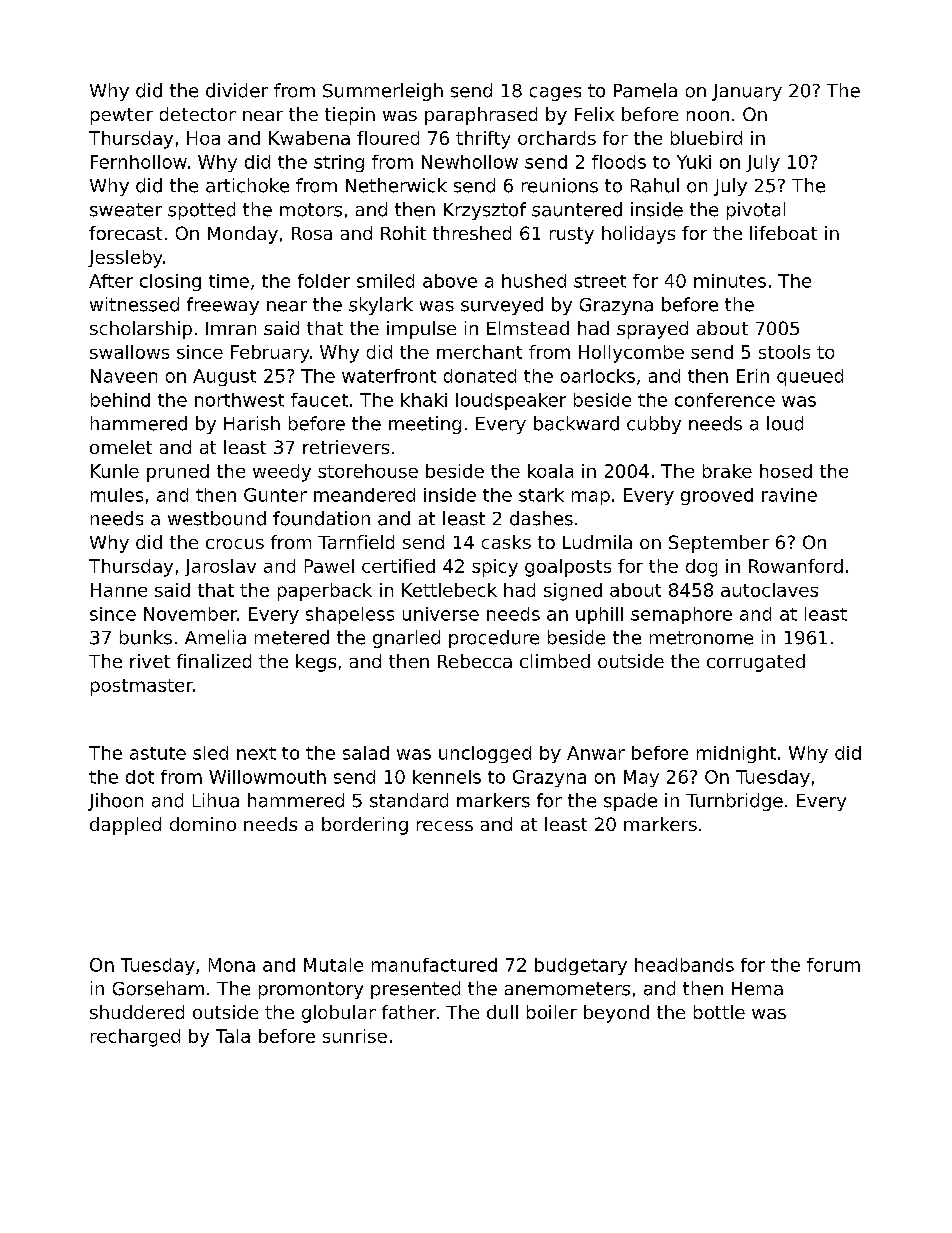 This screenshot has width=952, height=1233. What do you see at coordinates (479, 352) in the screenshot?
I see `merchant` at bounding box center [479, 352].
